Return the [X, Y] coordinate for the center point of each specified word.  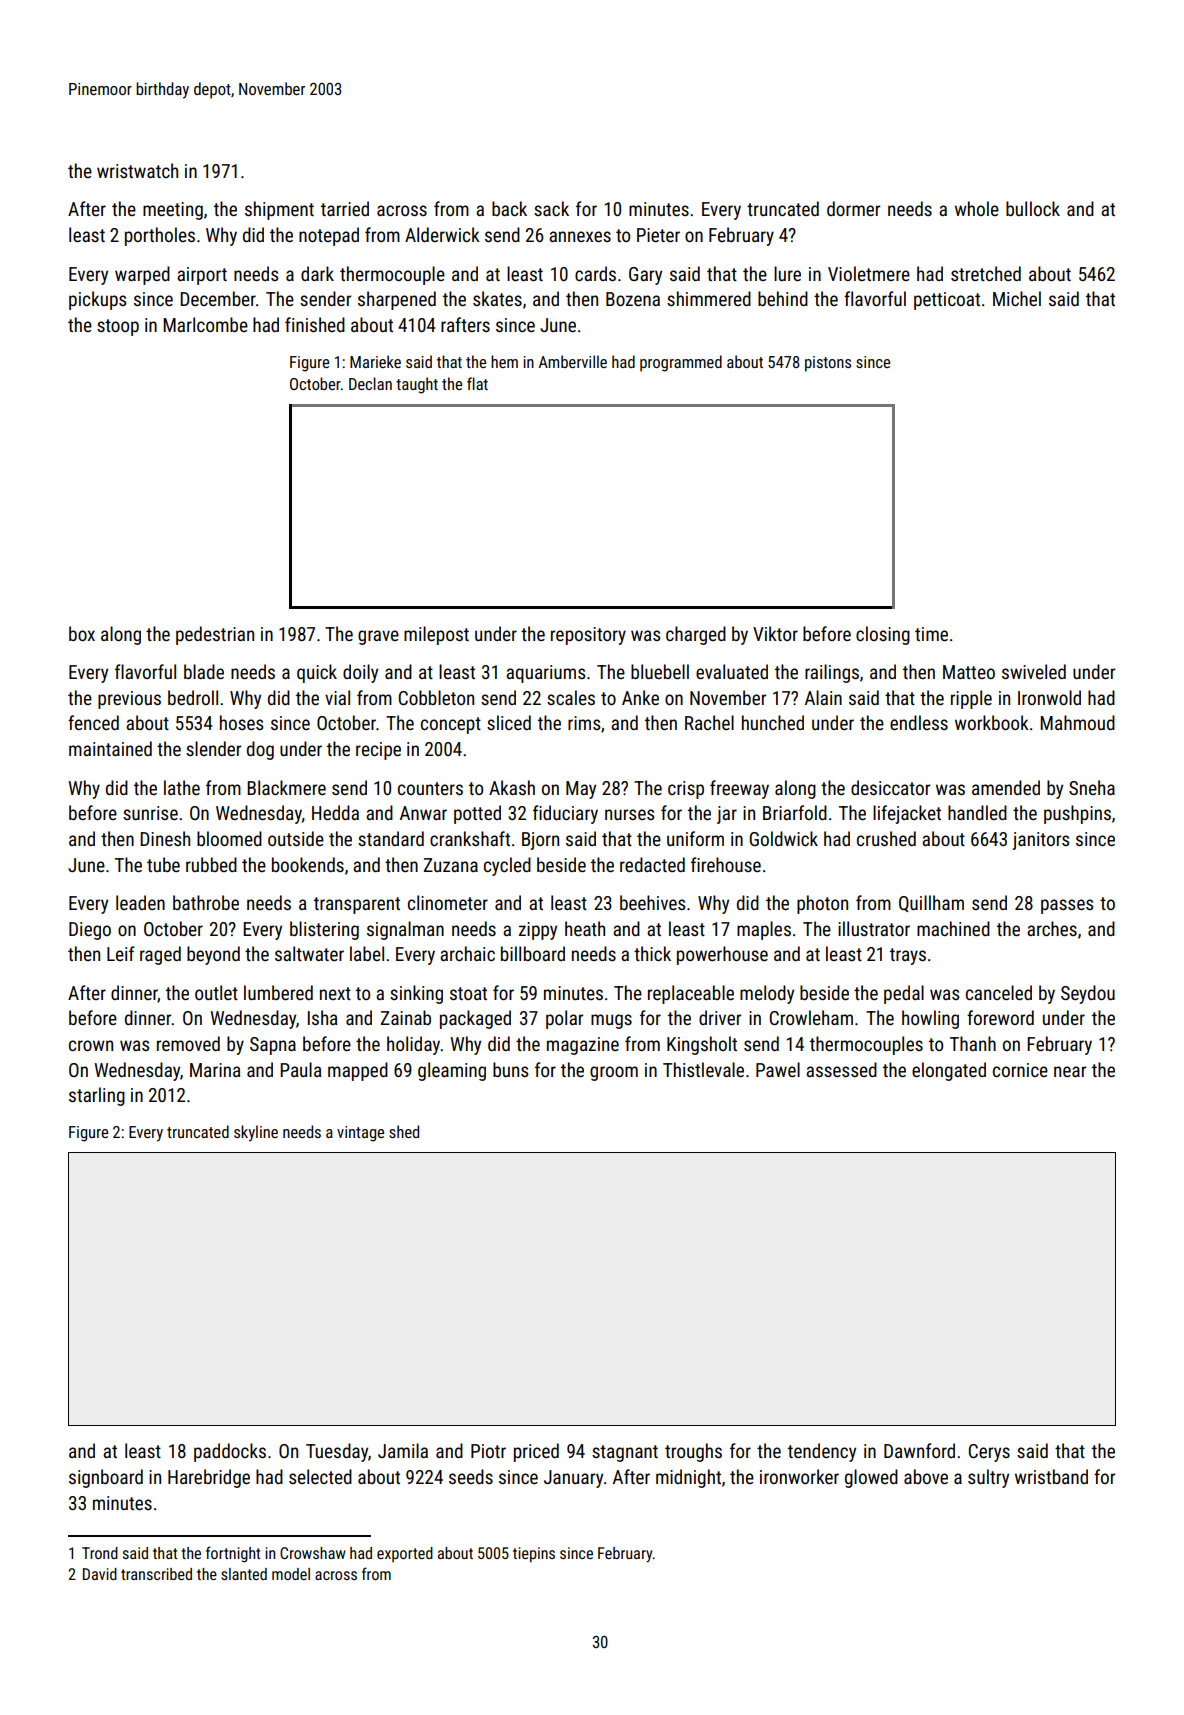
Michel [1017, 298]
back [509, 208]
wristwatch [137, 170]
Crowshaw [313, 1553]
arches [1052, 928]
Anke [640, 697]
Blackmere [286, 787]
